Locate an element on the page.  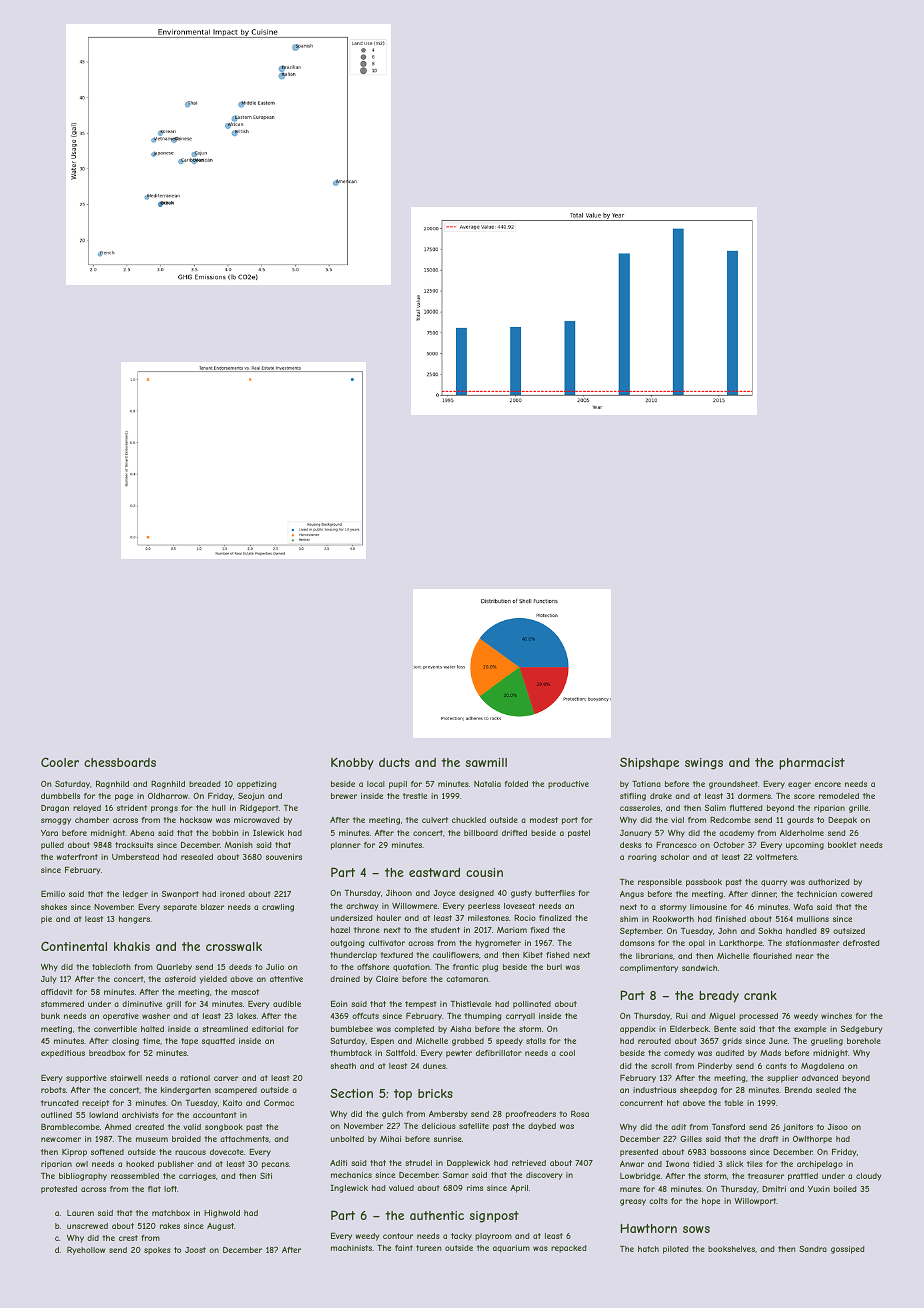
pharmacist is located at coordinates (812, 764).
